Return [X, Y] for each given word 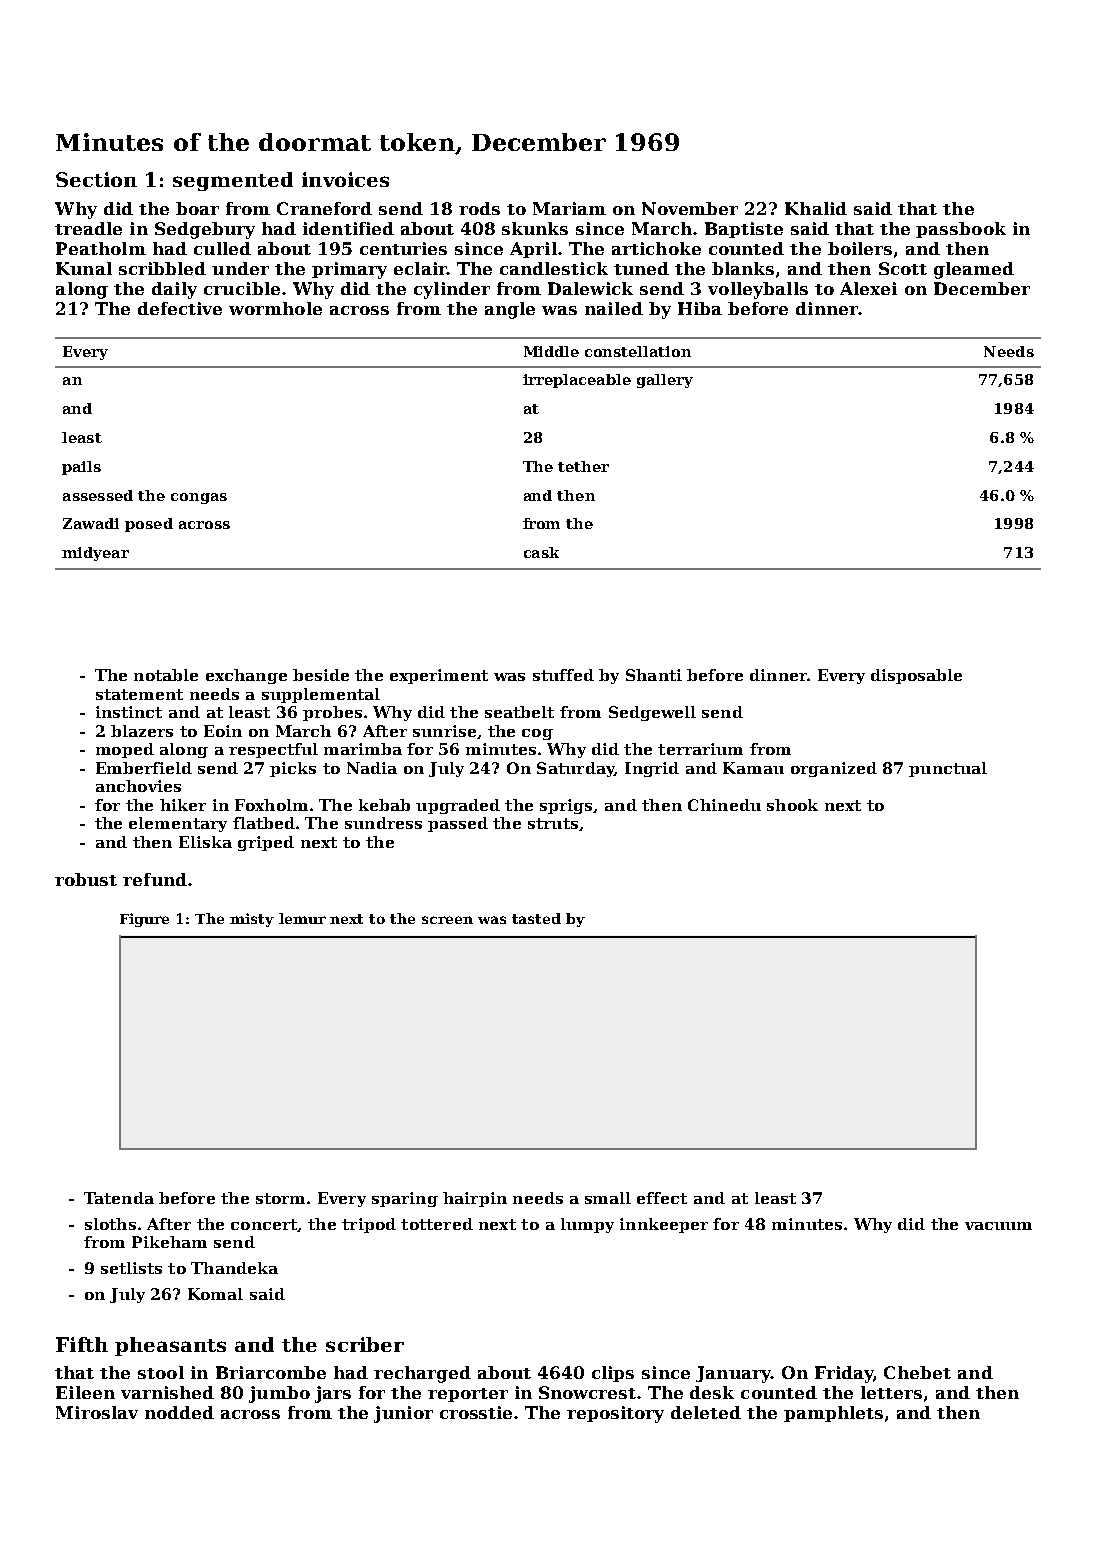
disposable [916, 676]
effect [662, 1198]
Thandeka [234, 1268]
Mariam [569, 208]
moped [125, 750]
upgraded [458, 806]
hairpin [475, 1199]
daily [174, 290]
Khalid [816, 208]
